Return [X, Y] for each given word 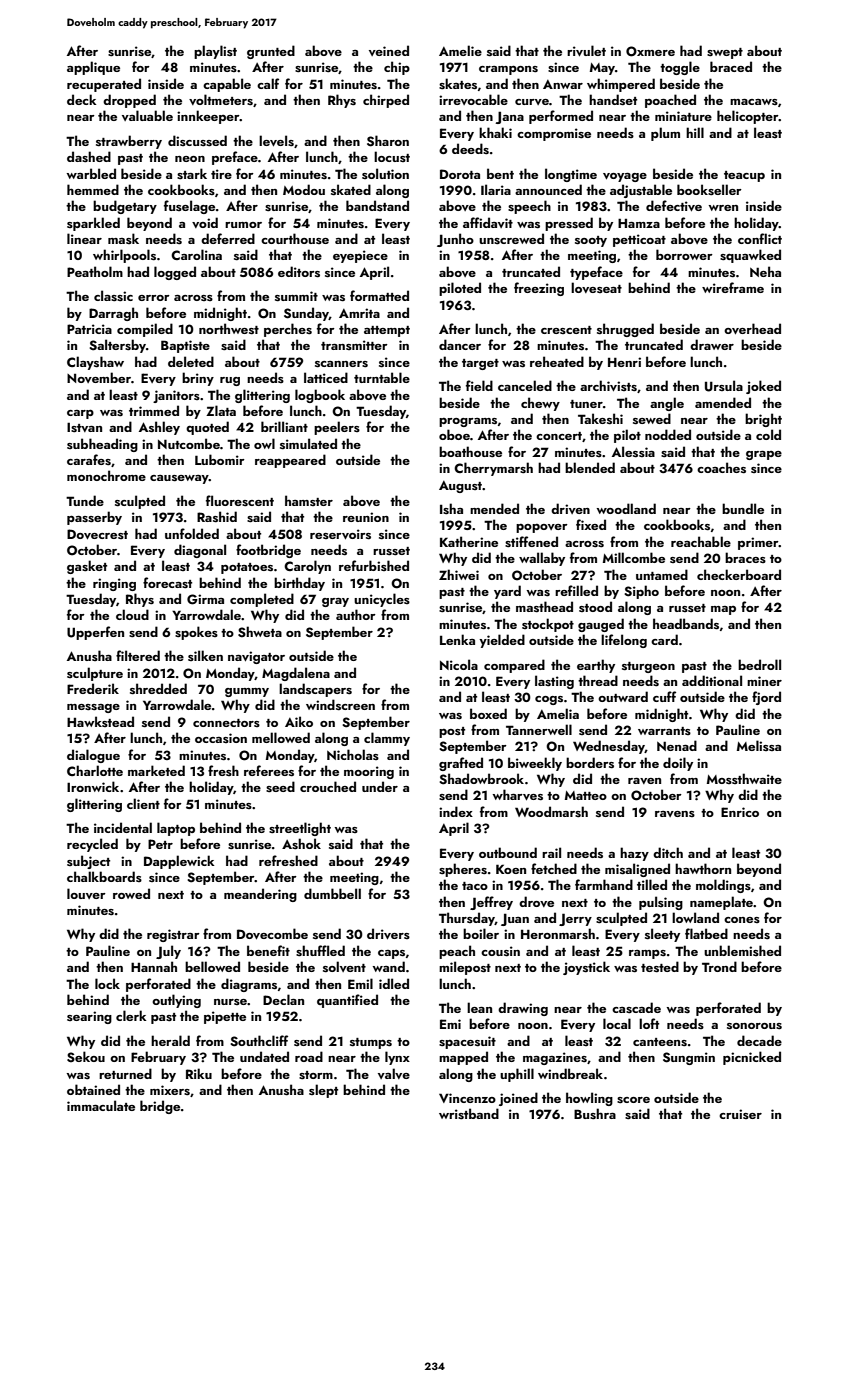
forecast [167, 583]
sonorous [754, 1026]
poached [670, 101]
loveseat [596, 287]
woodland [626, 508]
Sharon [388, 141]
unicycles [382, 600]
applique [93, 68]
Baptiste [185, 346]
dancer [460, 344]
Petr [160, 844]
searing [89, 1017]
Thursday [467, 919]
